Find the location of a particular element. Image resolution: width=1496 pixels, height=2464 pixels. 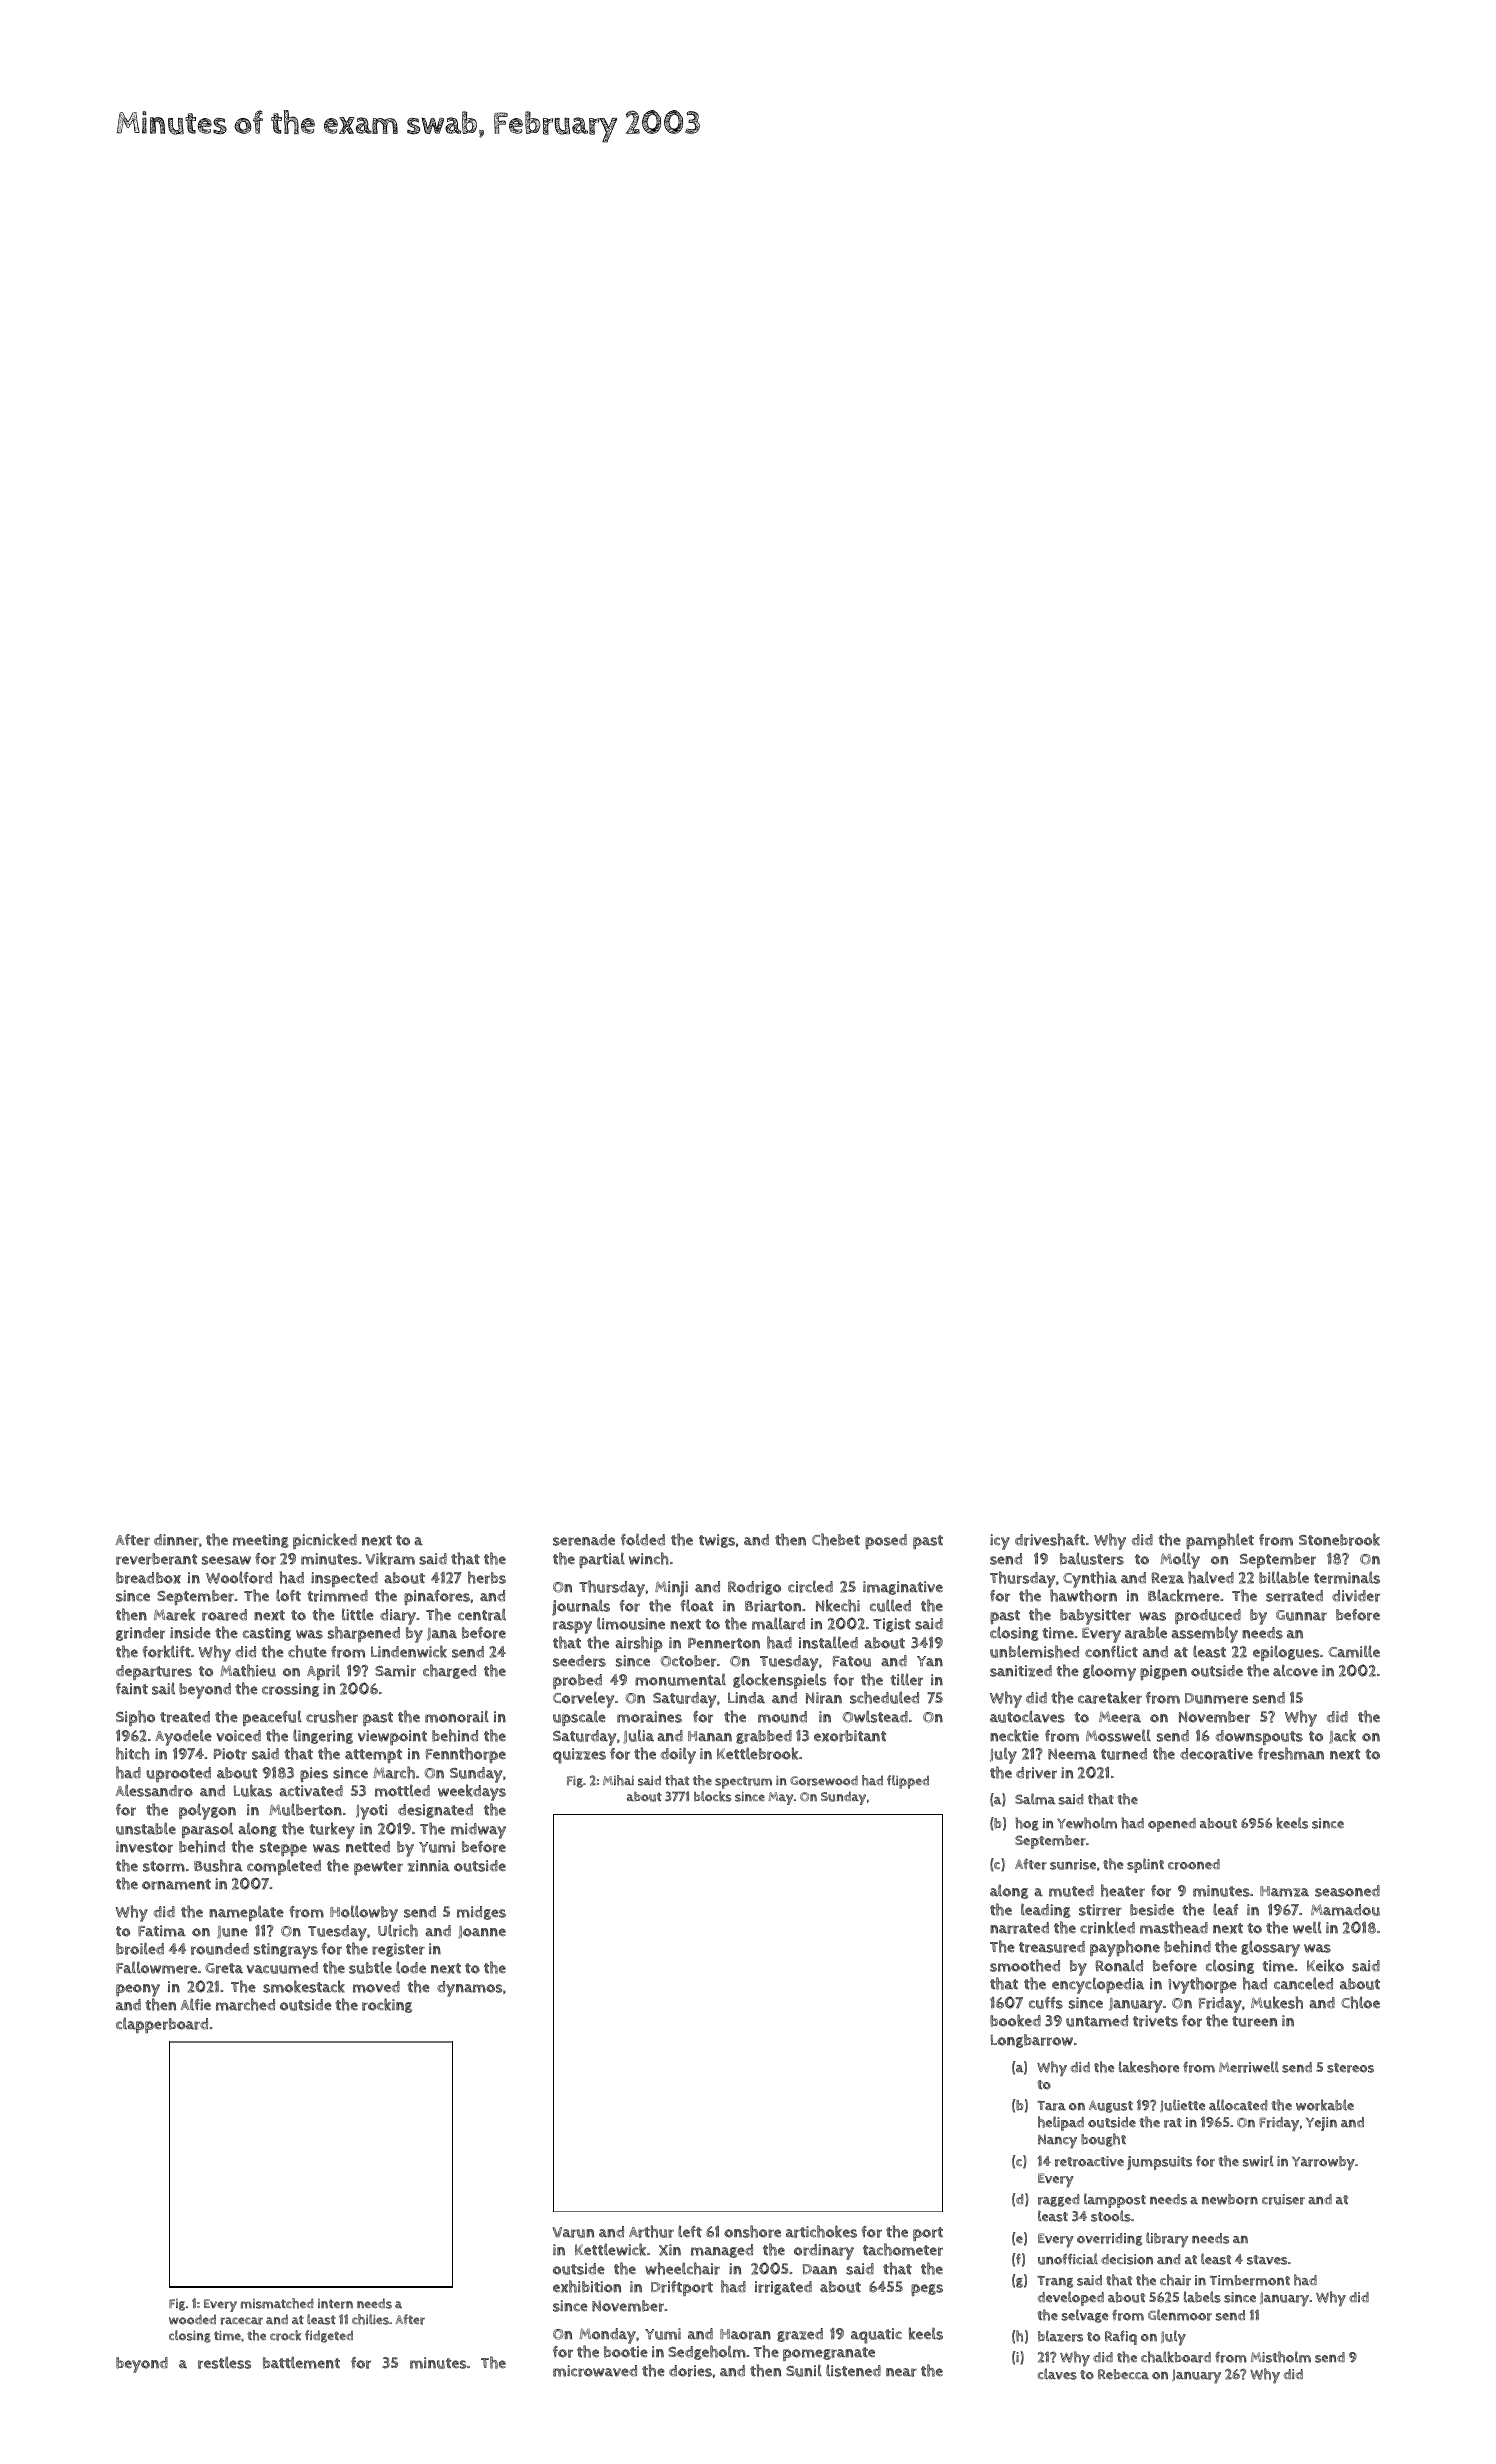

Arthur is located at coordinates (651, 2231).
